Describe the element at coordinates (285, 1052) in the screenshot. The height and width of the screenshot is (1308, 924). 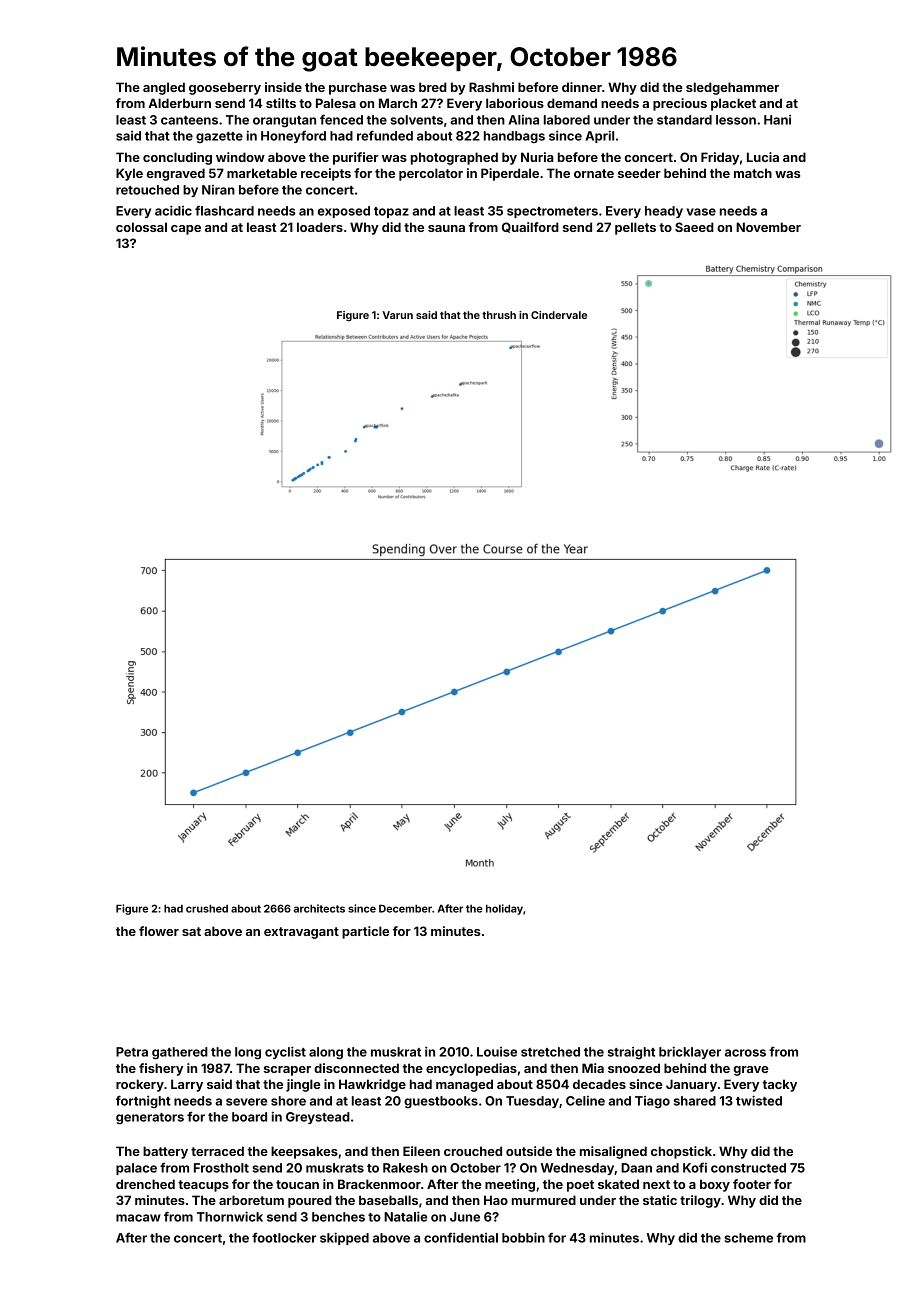
I see `cyclist` at that location.
